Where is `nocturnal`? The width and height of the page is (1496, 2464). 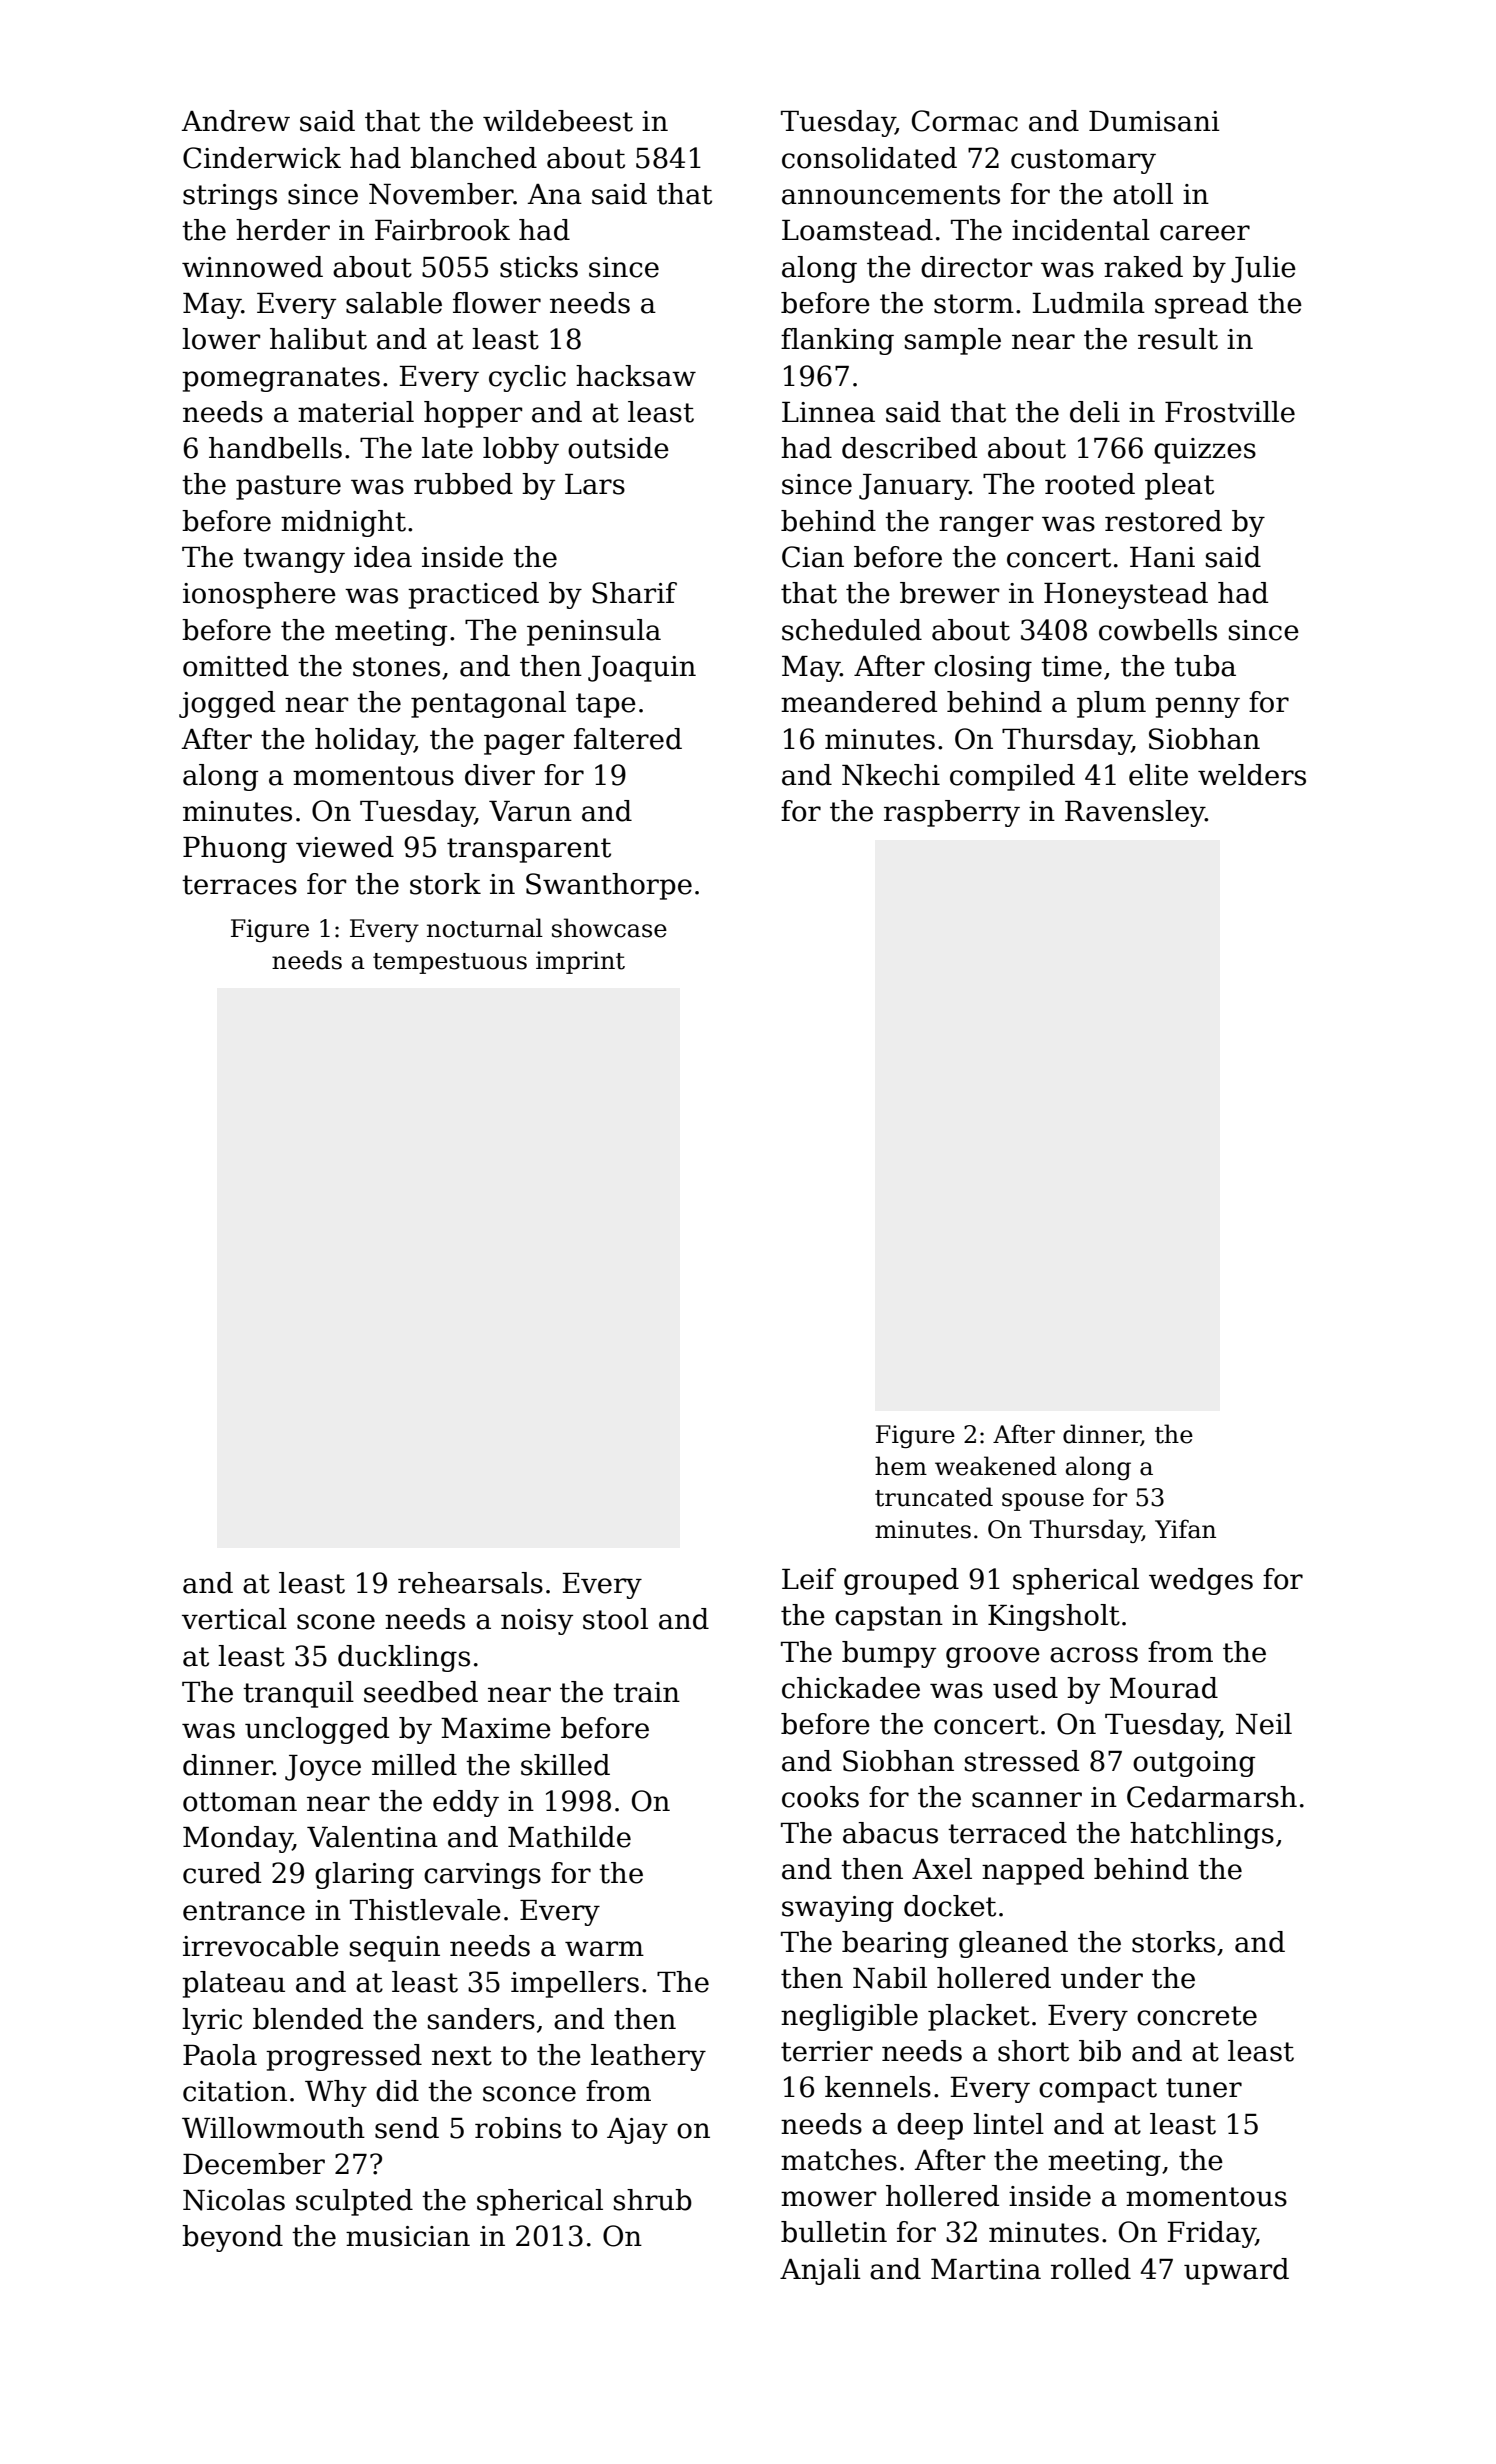 nocturnal is located at coordinates (485, 928).
